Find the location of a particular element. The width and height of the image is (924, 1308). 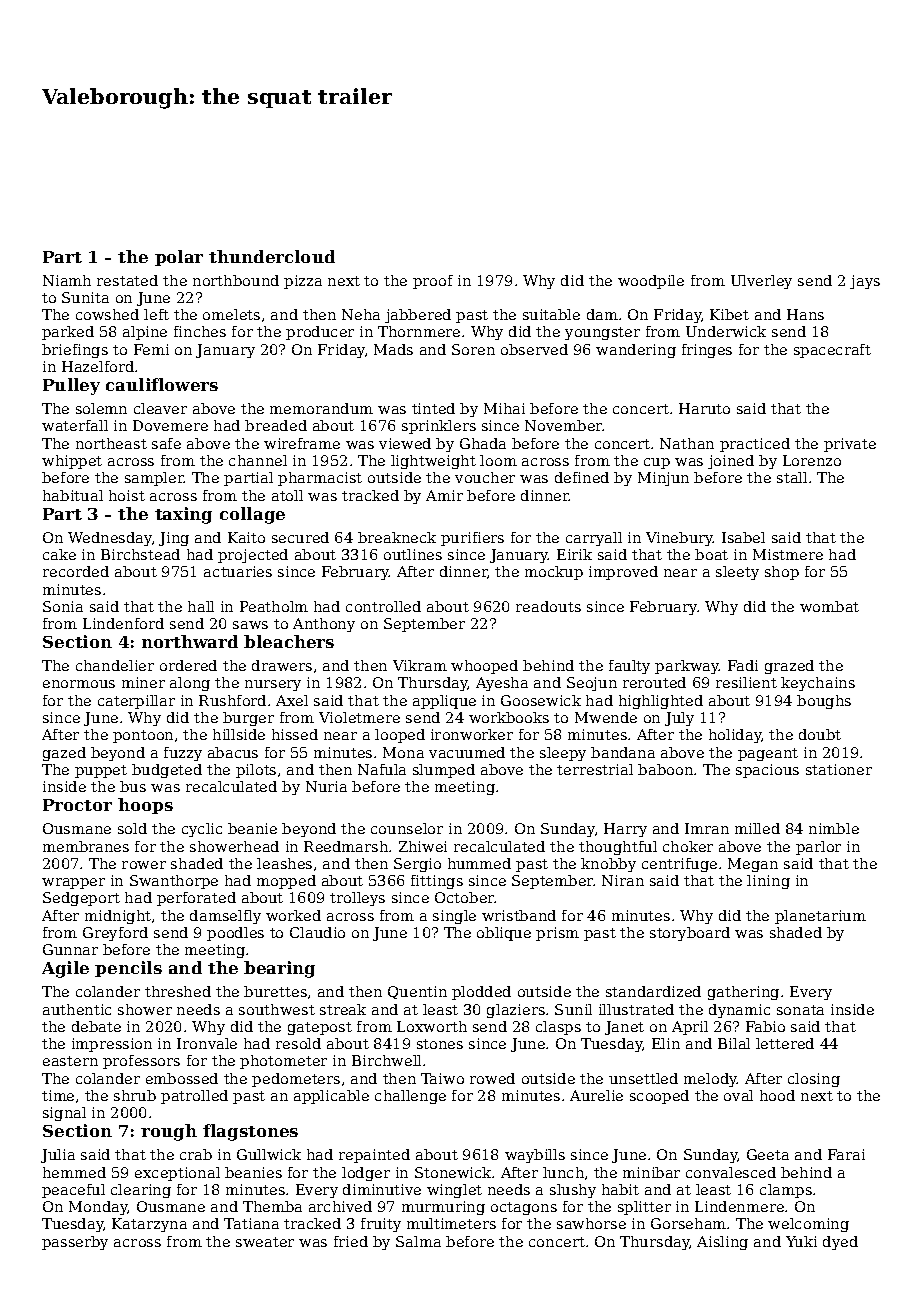

woodpile is located at coordinates (651, 282).
